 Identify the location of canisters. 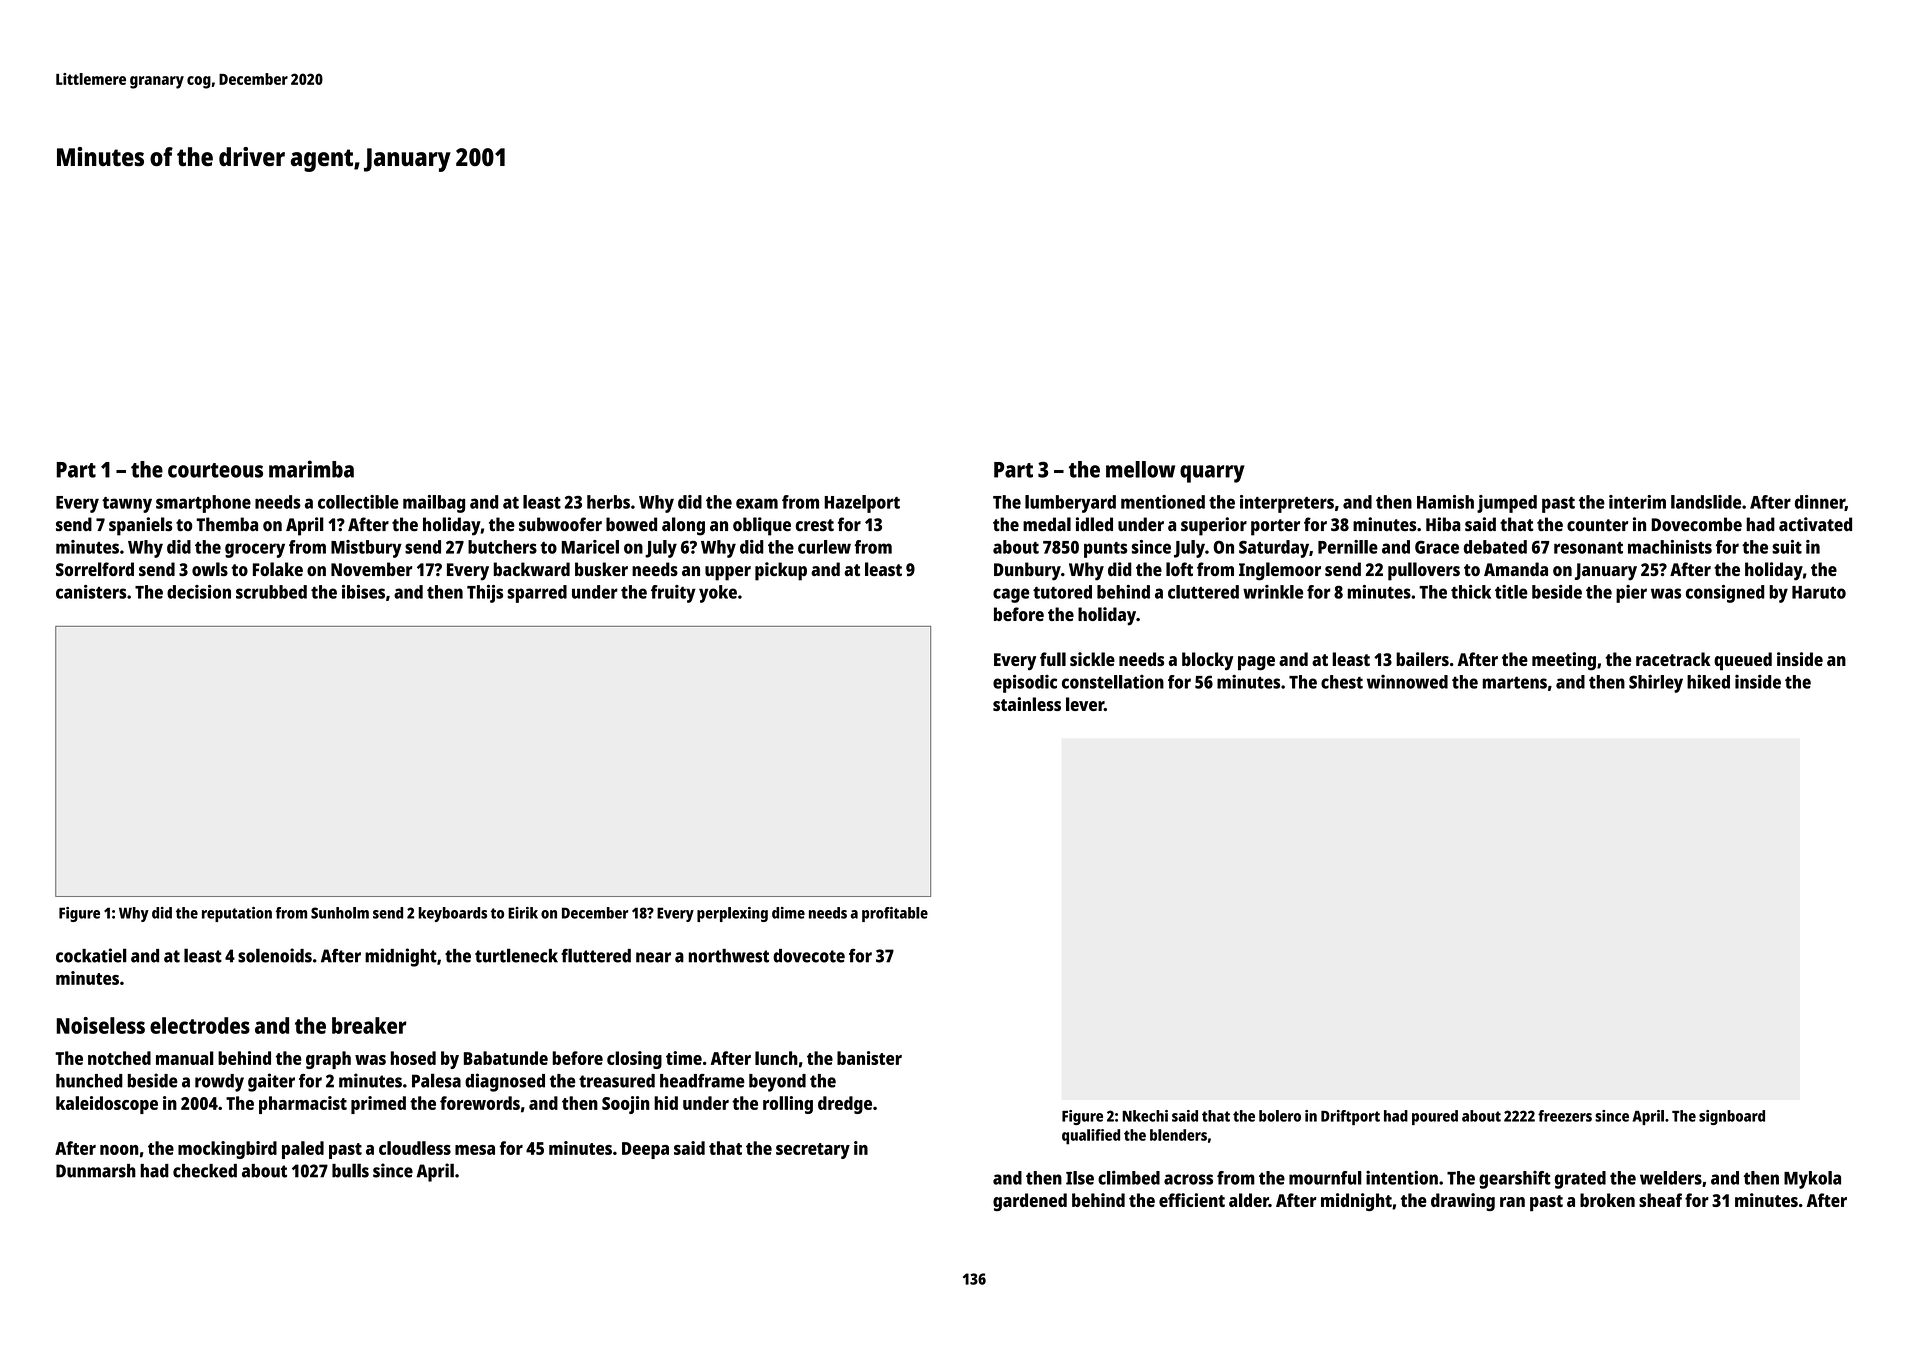
(91, 592).
